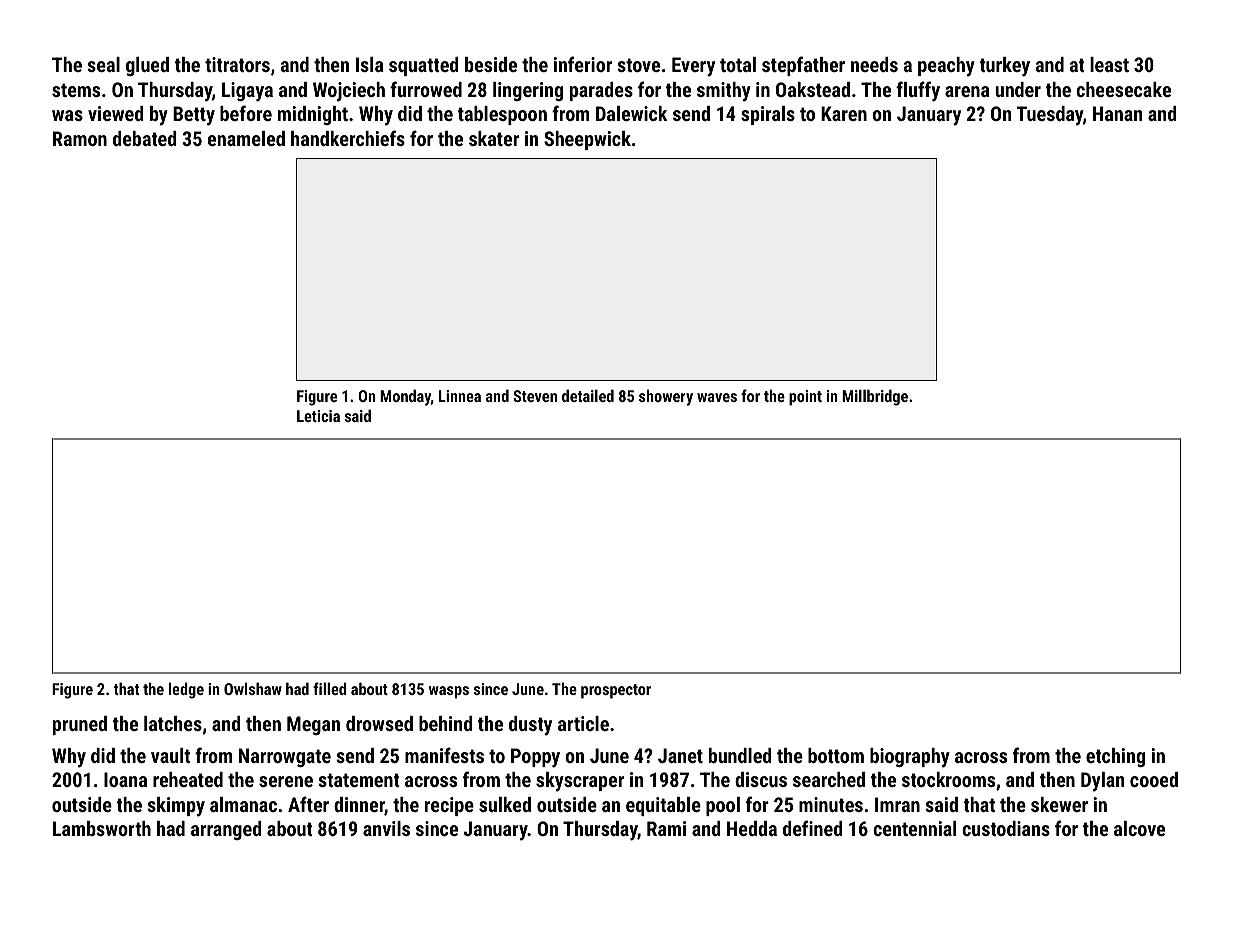  Describe the element at coordinates (405, 397) in the page. I see `Monday` at that location.
